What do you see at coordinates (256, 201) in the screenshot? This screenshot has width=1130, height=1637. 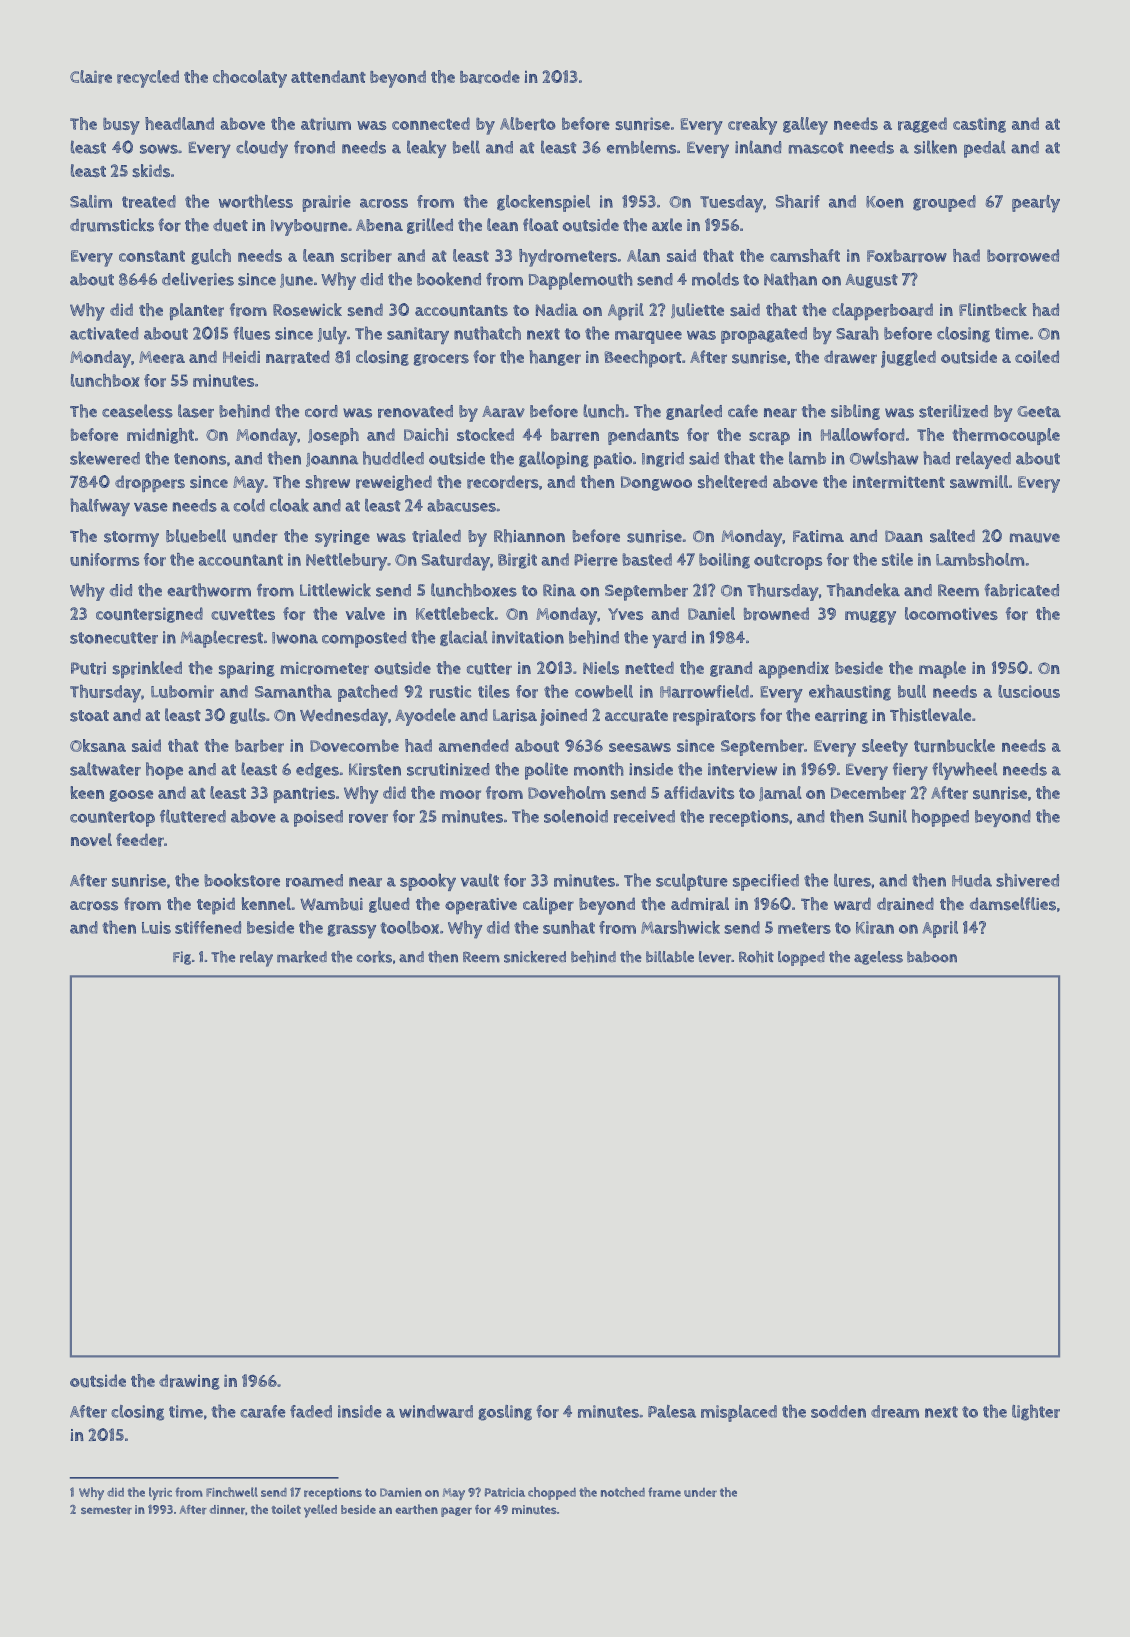 I see `worthless` at bounding box center [256, 201].
